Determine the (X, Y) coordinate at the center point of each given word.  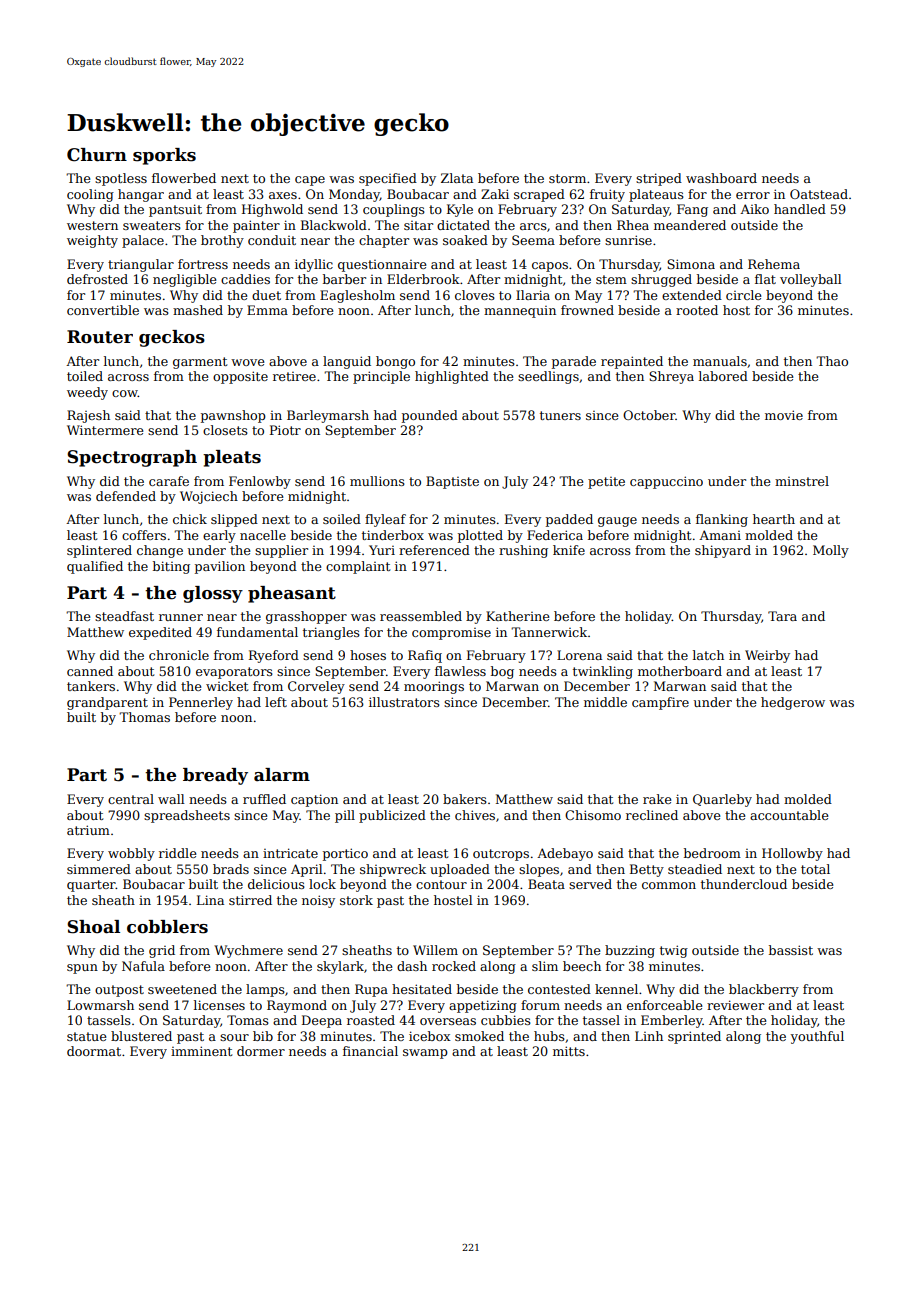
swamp (425, 1054)
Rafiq (425, 656)
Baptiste (452, 482)
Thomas (144, 717)
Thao (832, 361)
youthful (817, 1037)
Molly (831, 551)
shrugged (661, 280)
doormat (94, 1051)
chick (190, 519)
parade (574, 362)
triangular (141, 265)
